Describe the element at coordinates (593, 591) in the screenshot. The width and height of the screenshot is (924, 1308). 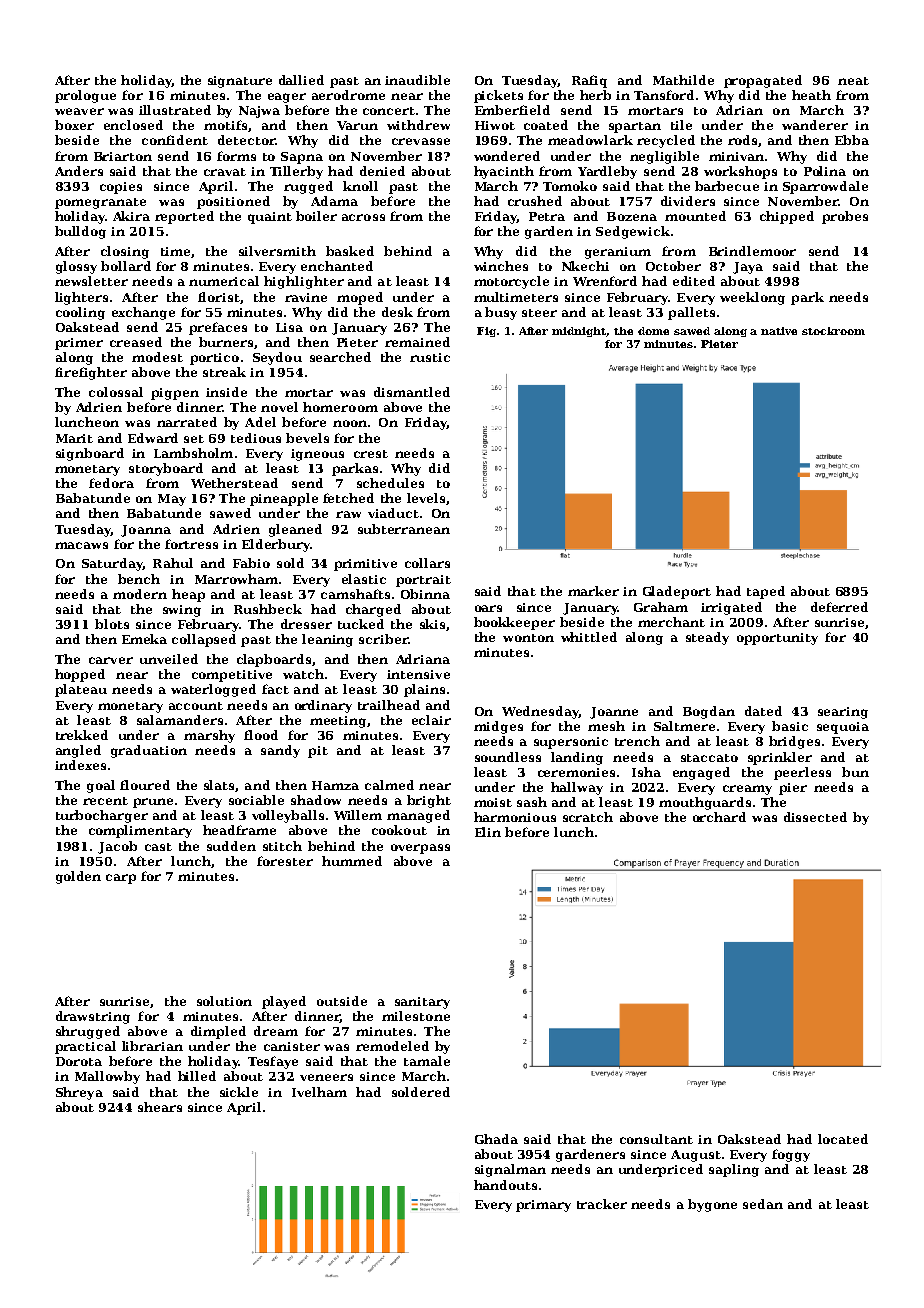
I see `marker` at that location.
